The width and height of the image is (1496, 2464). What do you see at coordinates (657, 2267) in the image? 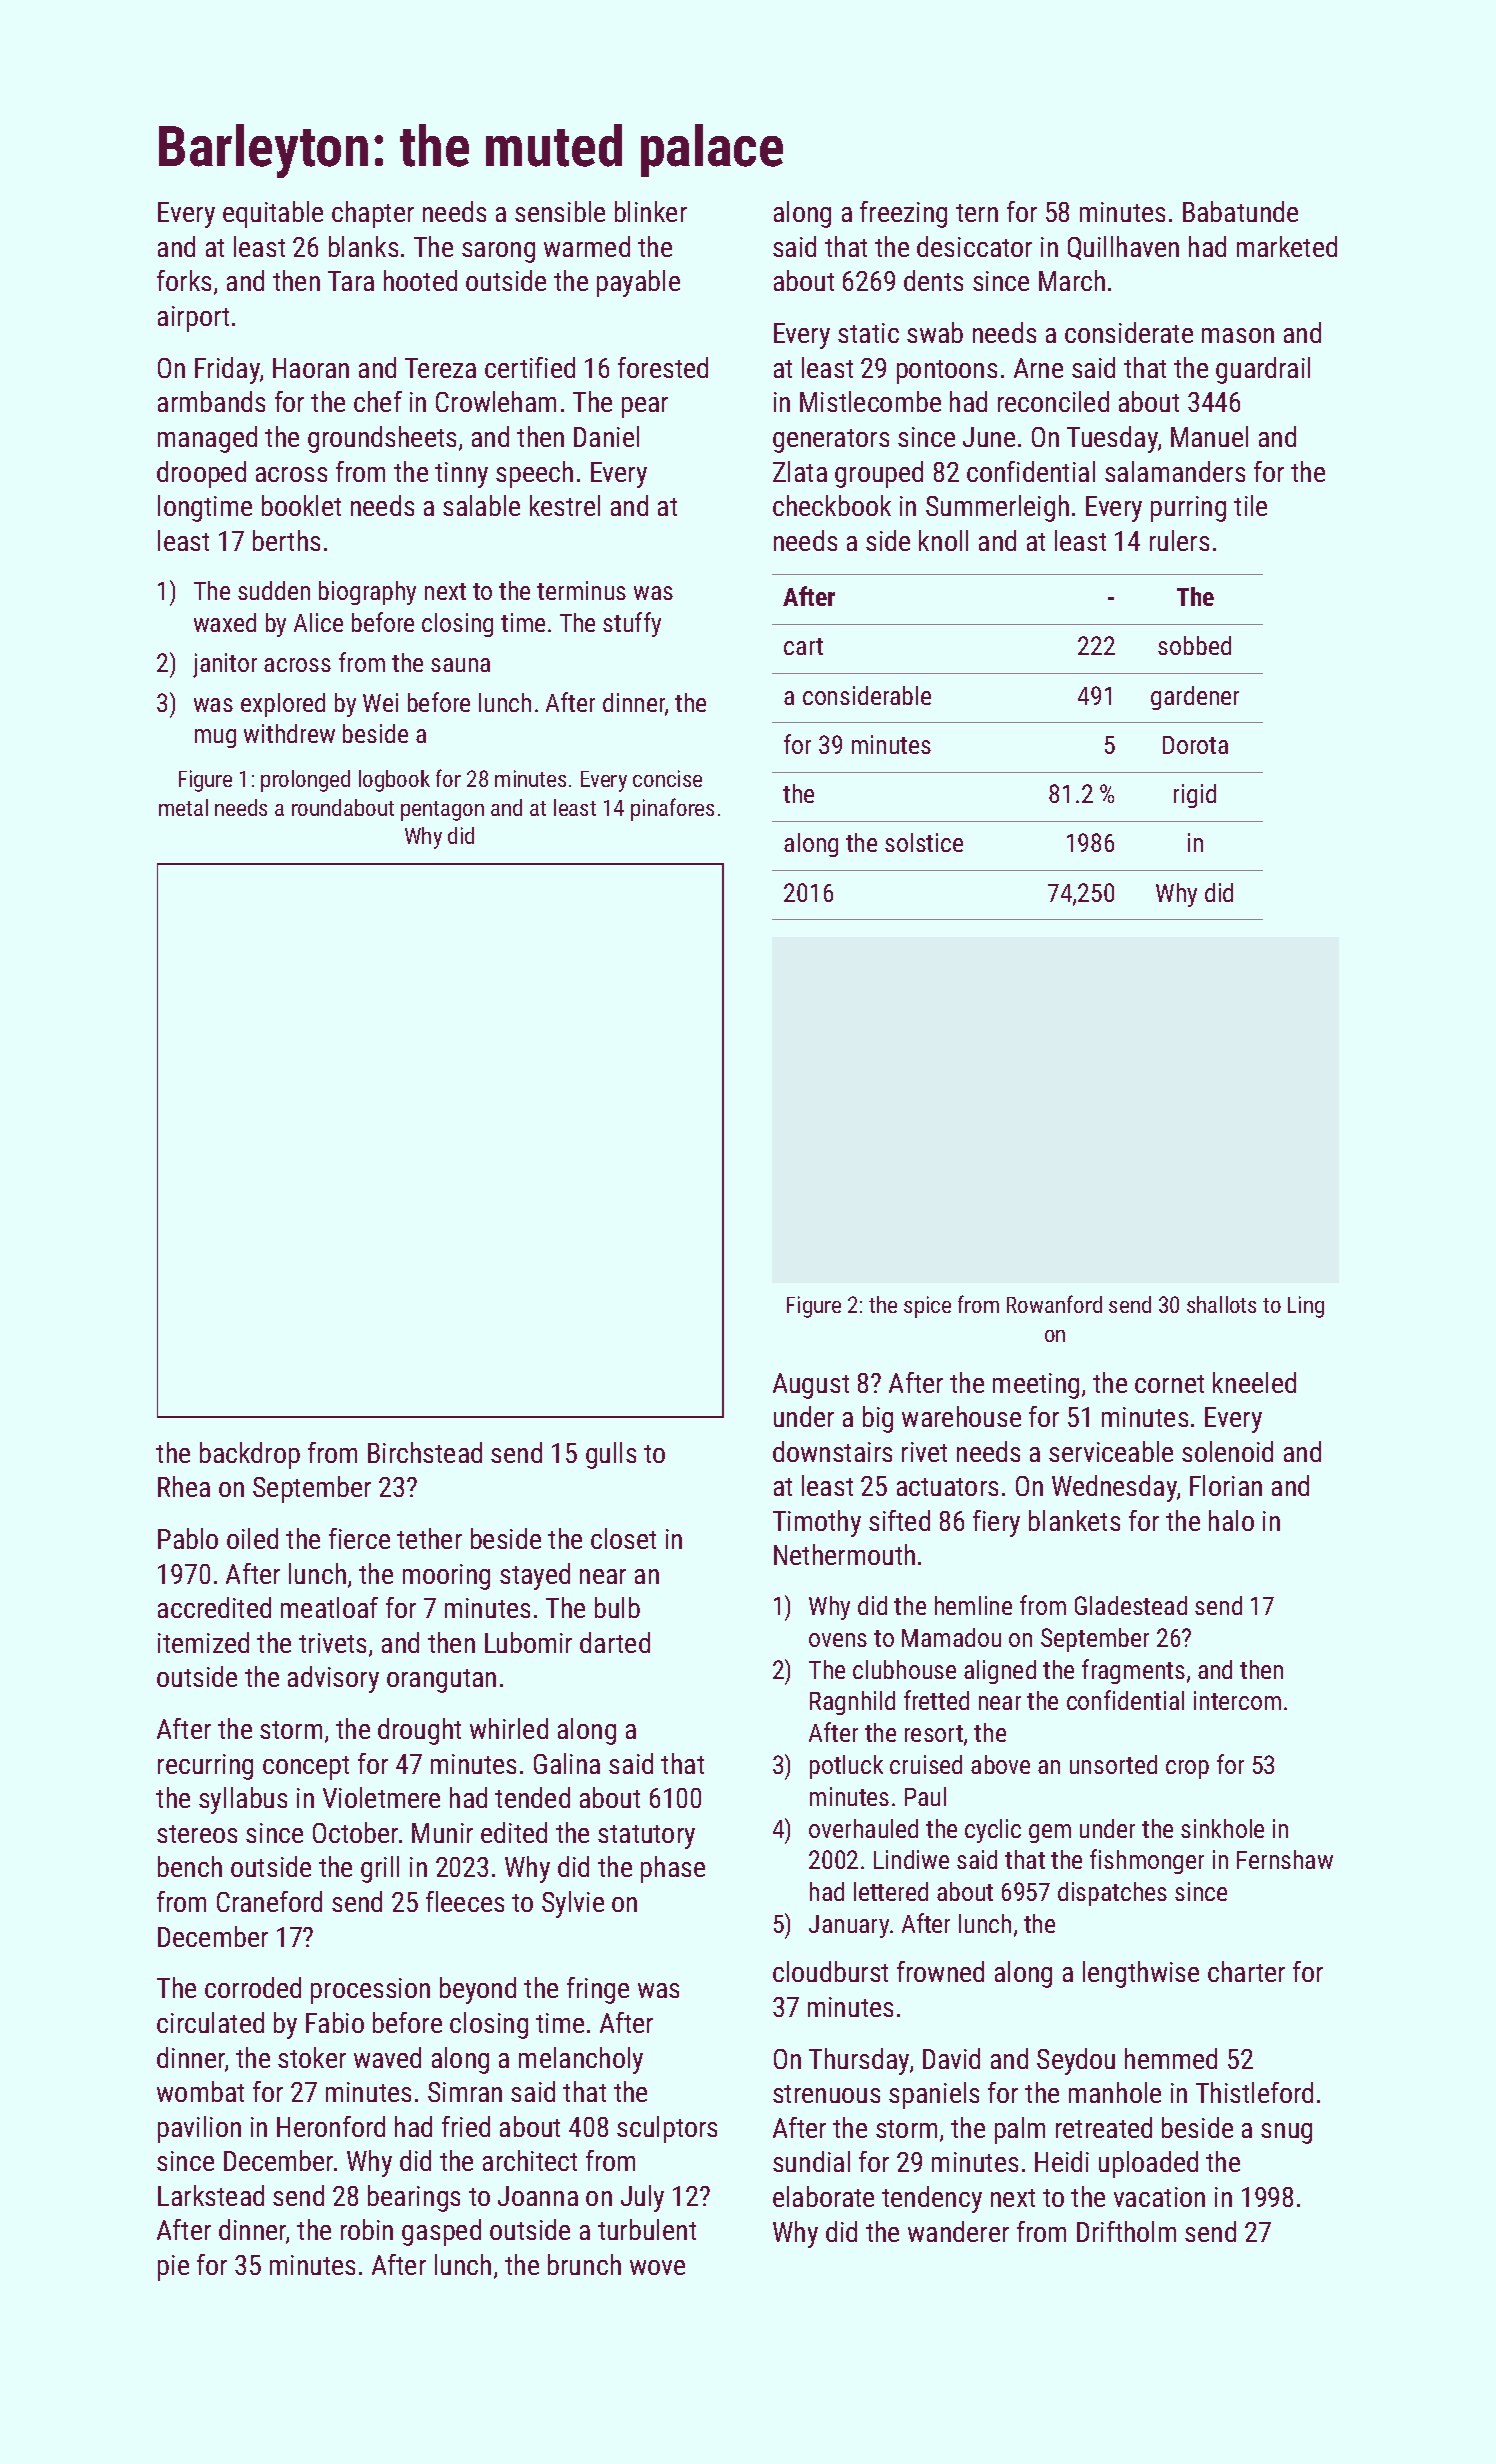
I see `wove` at bounding box center [657, 2267].
